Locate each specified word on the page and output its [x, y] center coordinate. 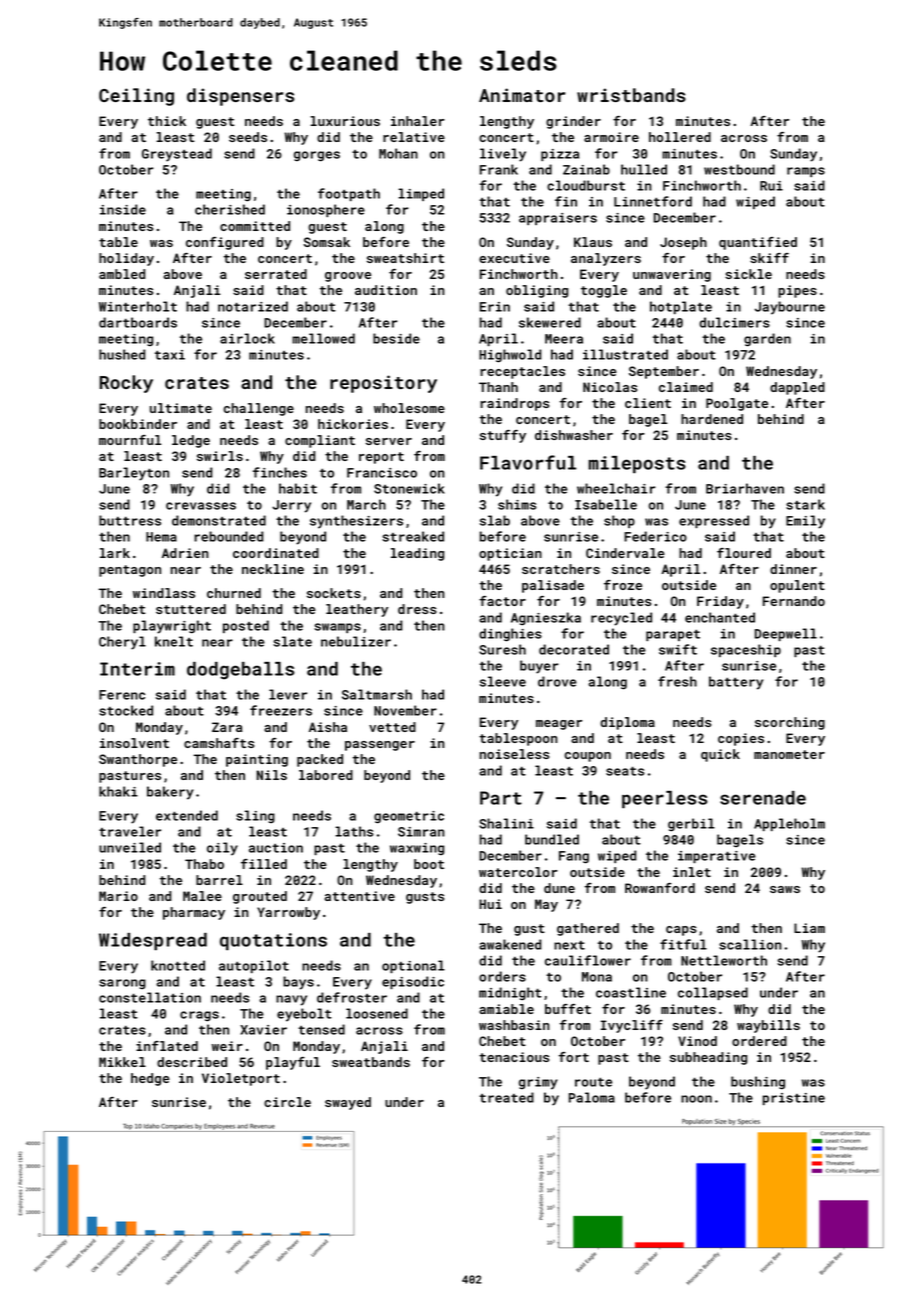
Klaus [593, 242]
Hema [161, 537]
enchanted [720, 617]
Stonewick [409, 488]
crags [199, 1016]
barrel [219, 880]
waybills [768, 1026]
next [569, 945]
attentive [360, 896]
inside [123, 209]
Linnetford [653, 201]
